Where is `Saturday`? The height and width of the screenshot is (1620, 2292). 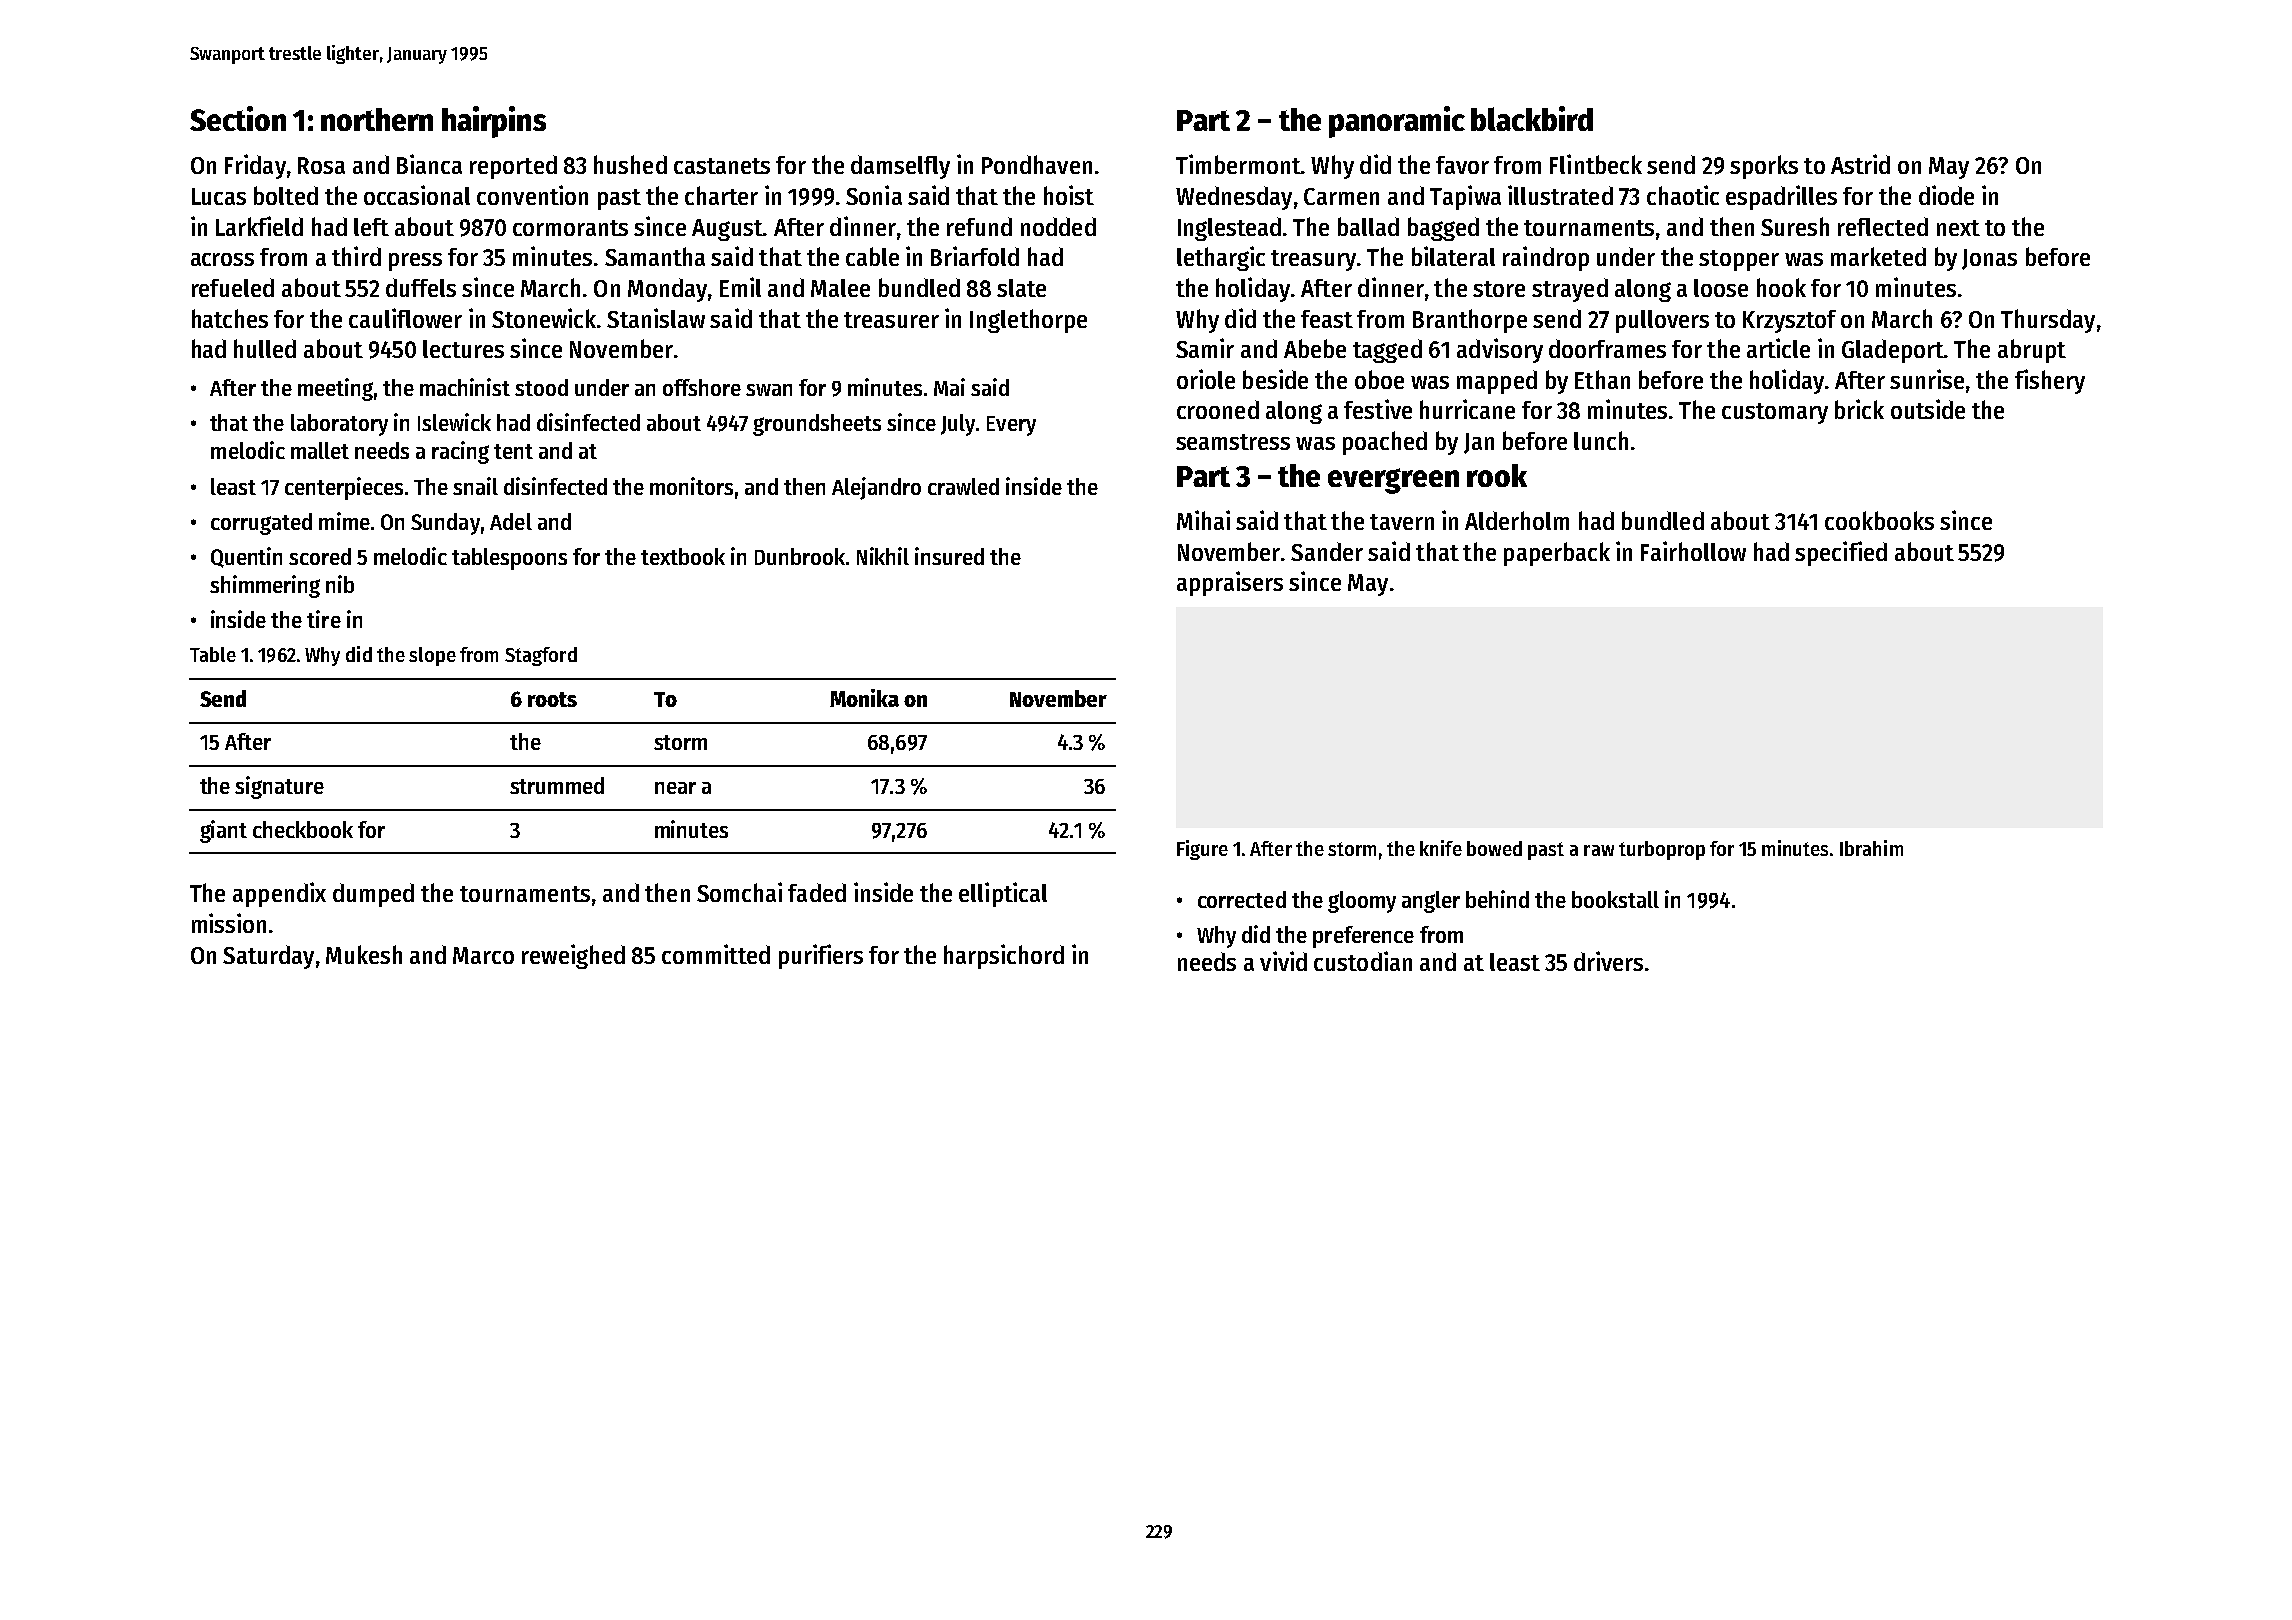
Saturday is located at coordinates (268, 957).
